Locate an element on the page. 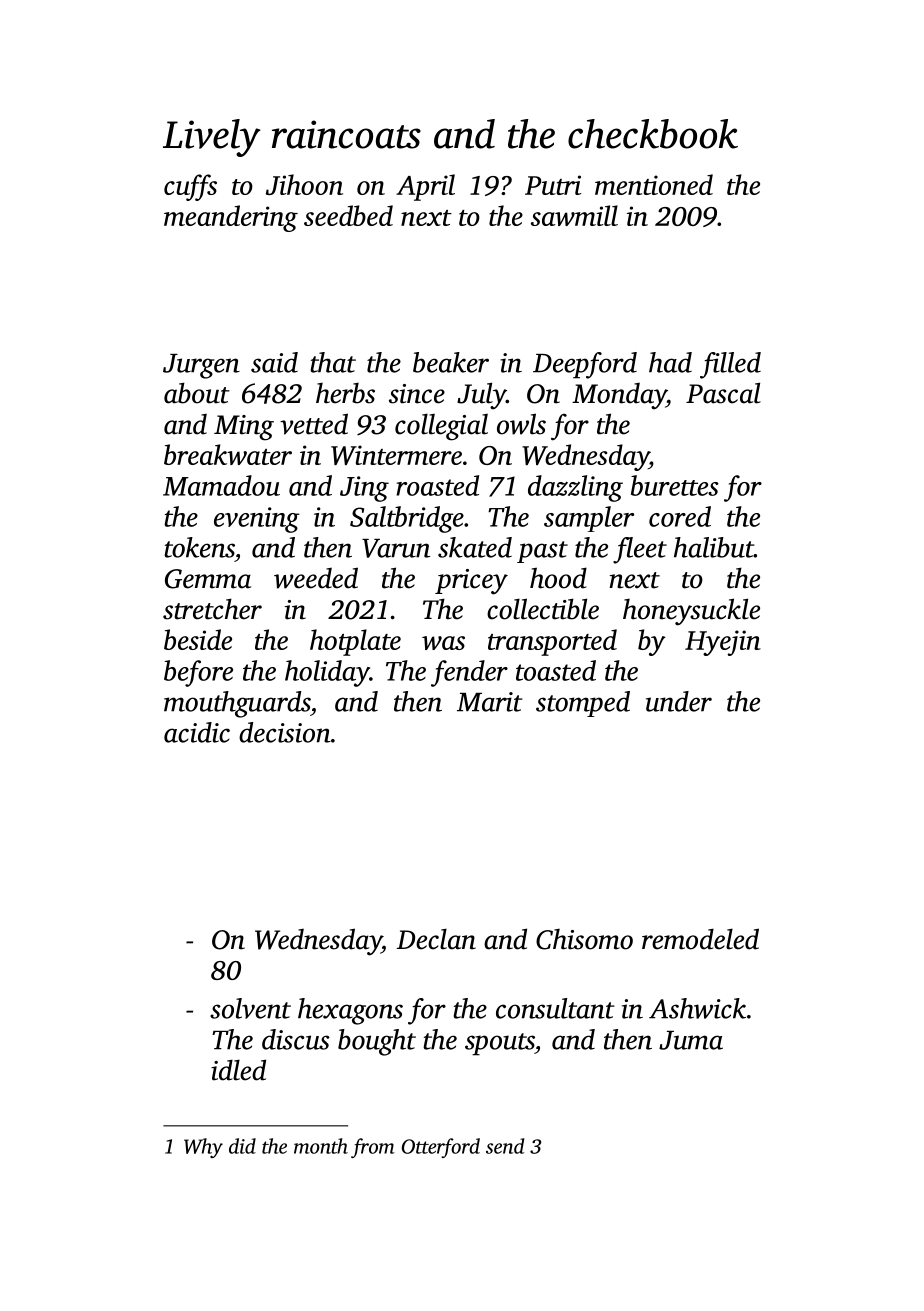 The image size is (924, 1311). acidic is located at coordinates (197, 732).
